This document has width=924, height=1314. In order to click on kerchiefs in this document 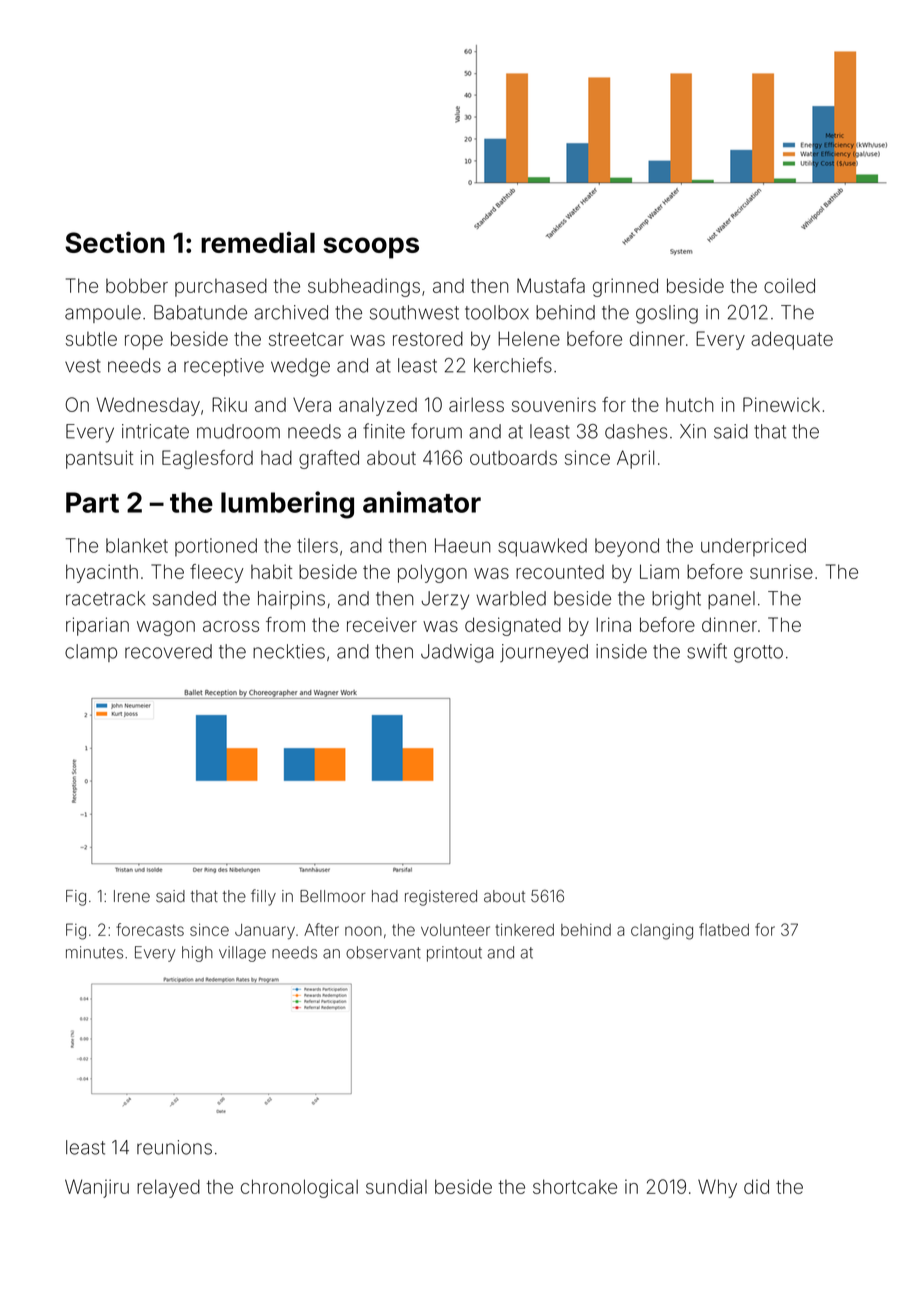, I will do `click(513, 365)`.
